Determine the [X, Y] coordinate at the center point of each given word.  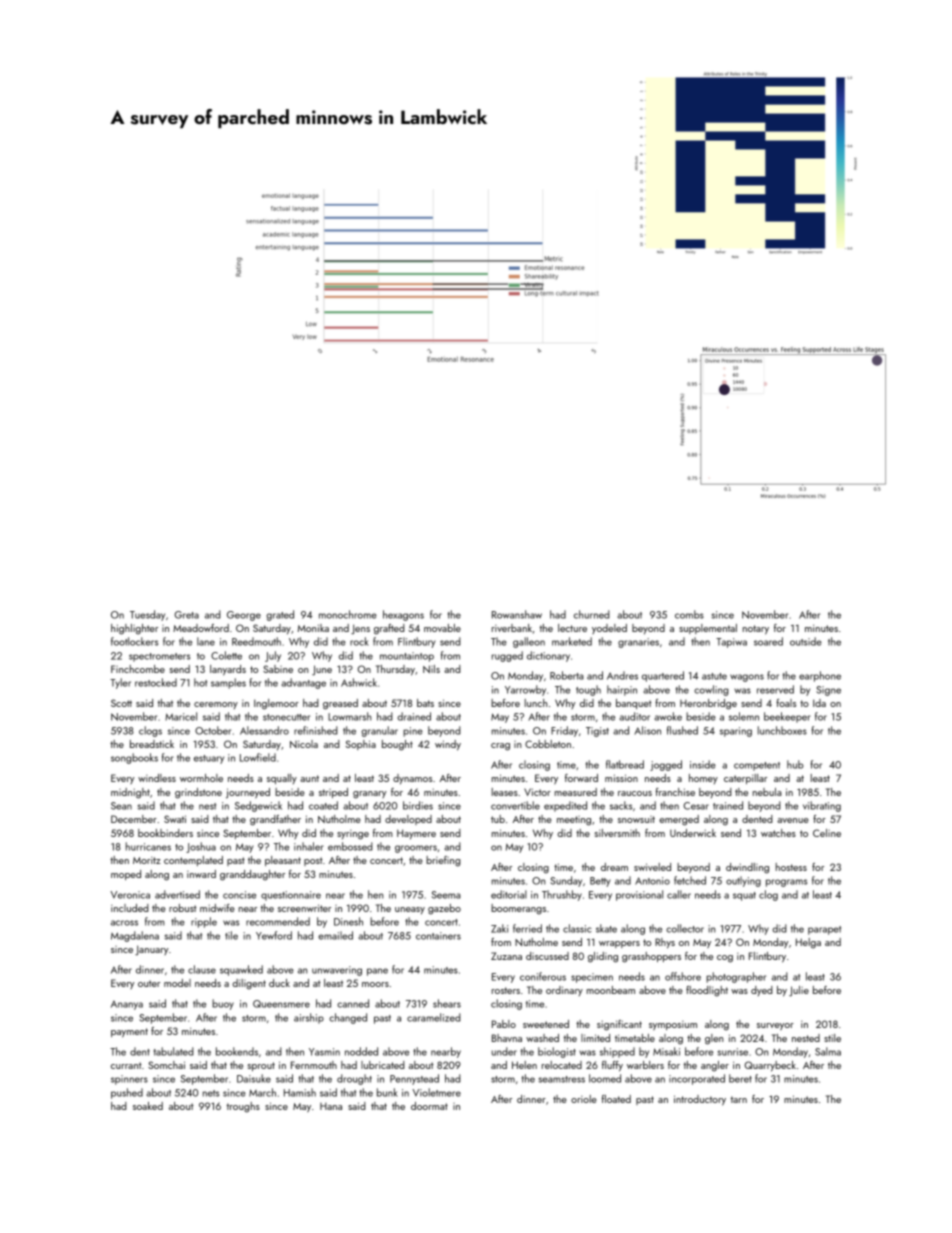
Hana [331, 1106]
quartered [663, 676]
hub [795, 764]
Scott [121, 703]
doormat [429, 1106]
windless [157, 778]
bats [425, 703]
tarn [739, 1099]
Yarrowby [525, 690]
